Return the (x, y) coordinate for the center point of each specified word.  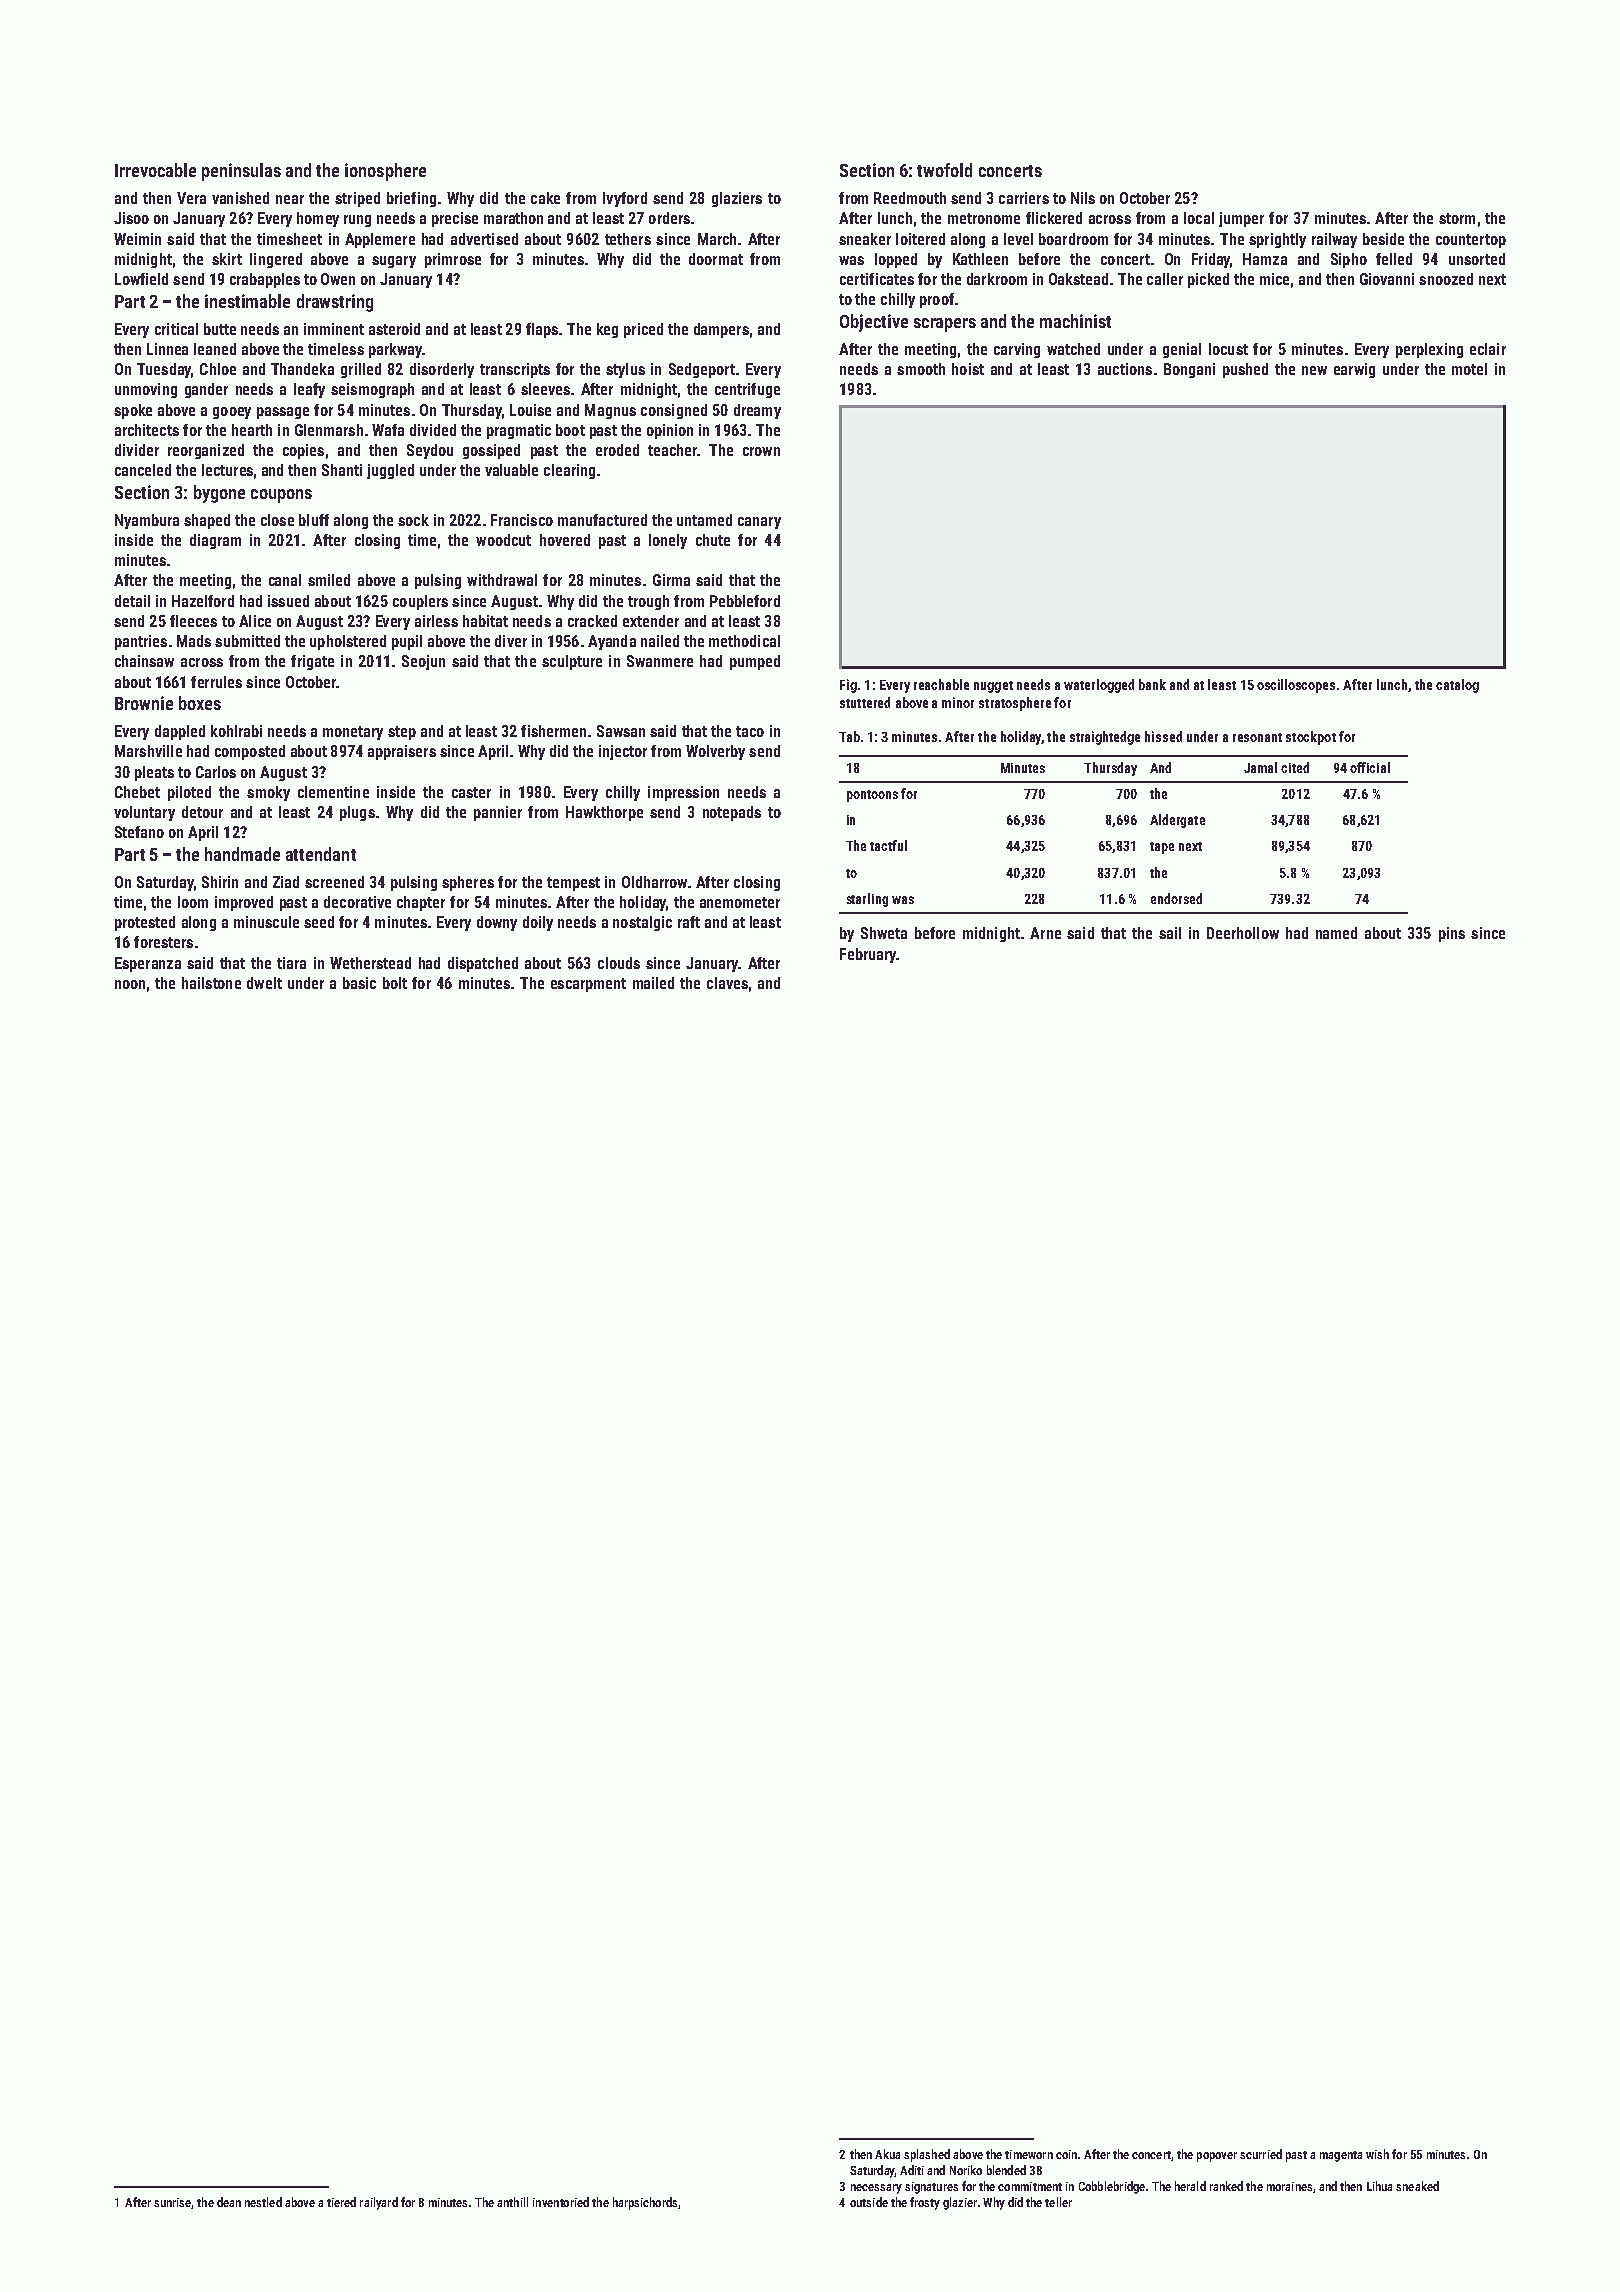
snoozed (1446, 279)
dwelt (264, 983)
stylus (625, 370)
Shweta (884, 933)
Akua (887, 2154)
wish (1377, 2154)
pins (1452, 934)
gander (206, 390)
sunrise (172, 2202)
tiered (341, 2202)
